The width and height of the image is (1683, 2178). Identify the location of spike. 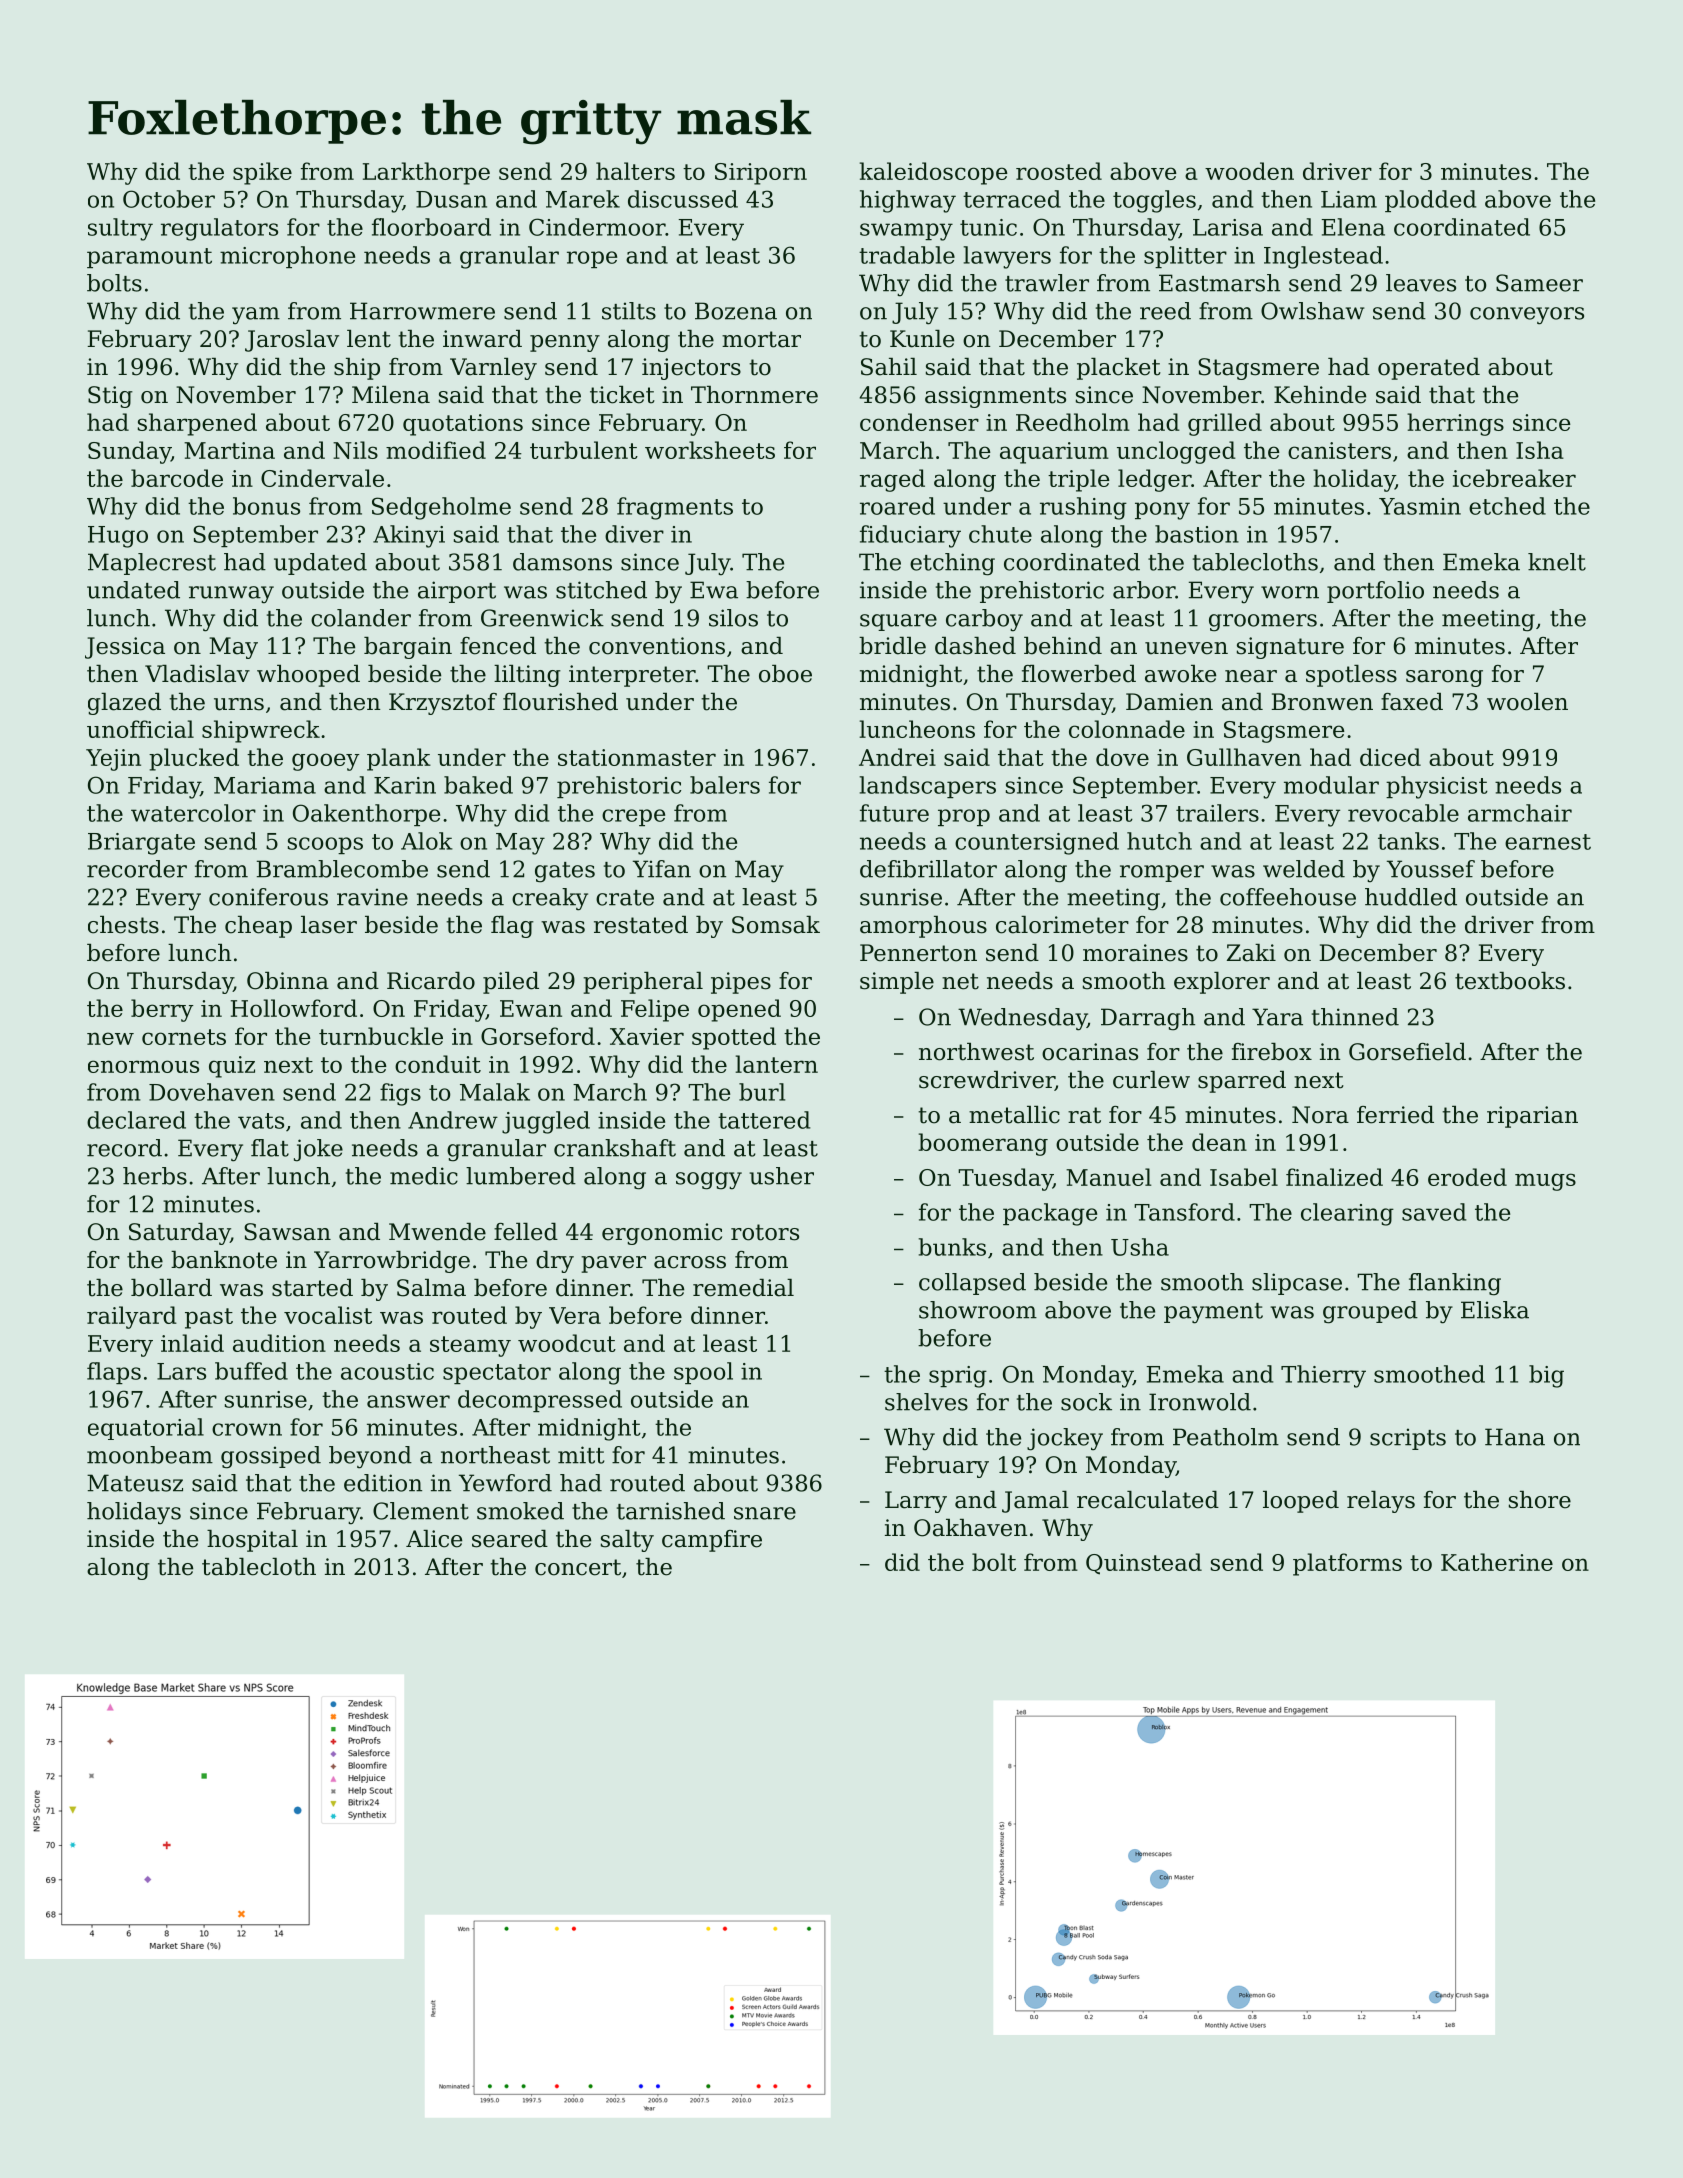
(262, 173).
